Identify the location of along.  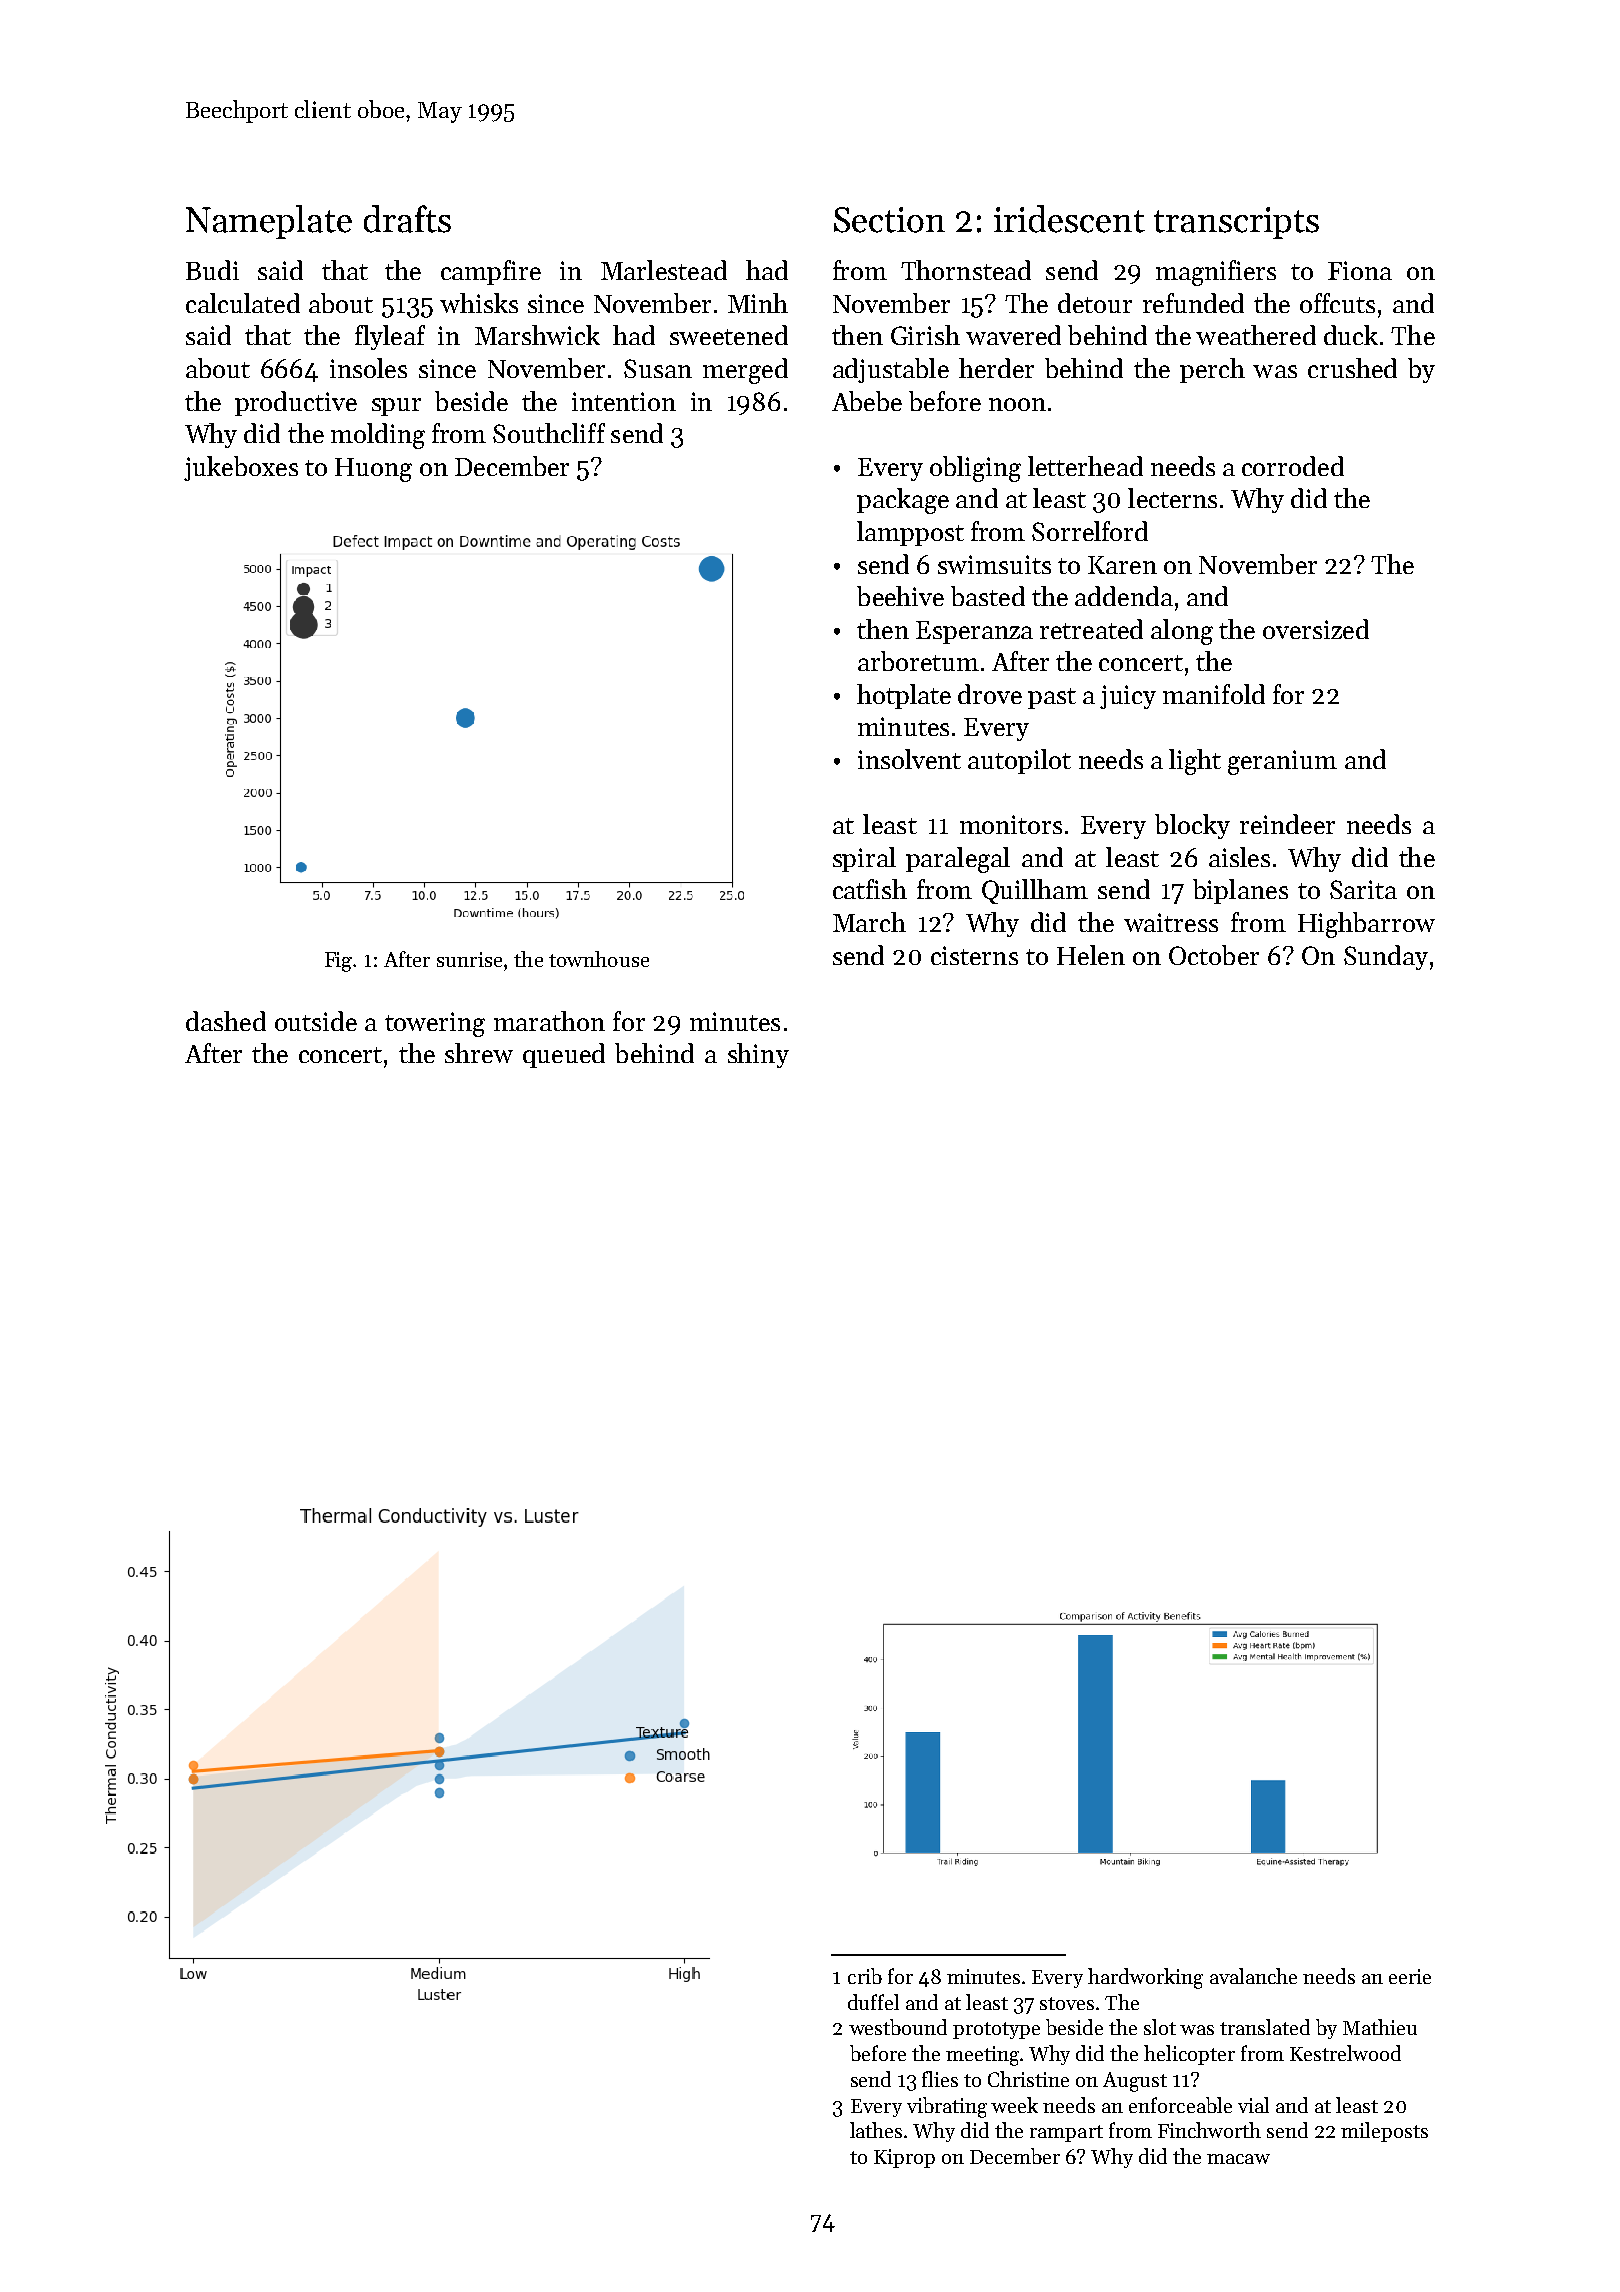
(1182, 632).
